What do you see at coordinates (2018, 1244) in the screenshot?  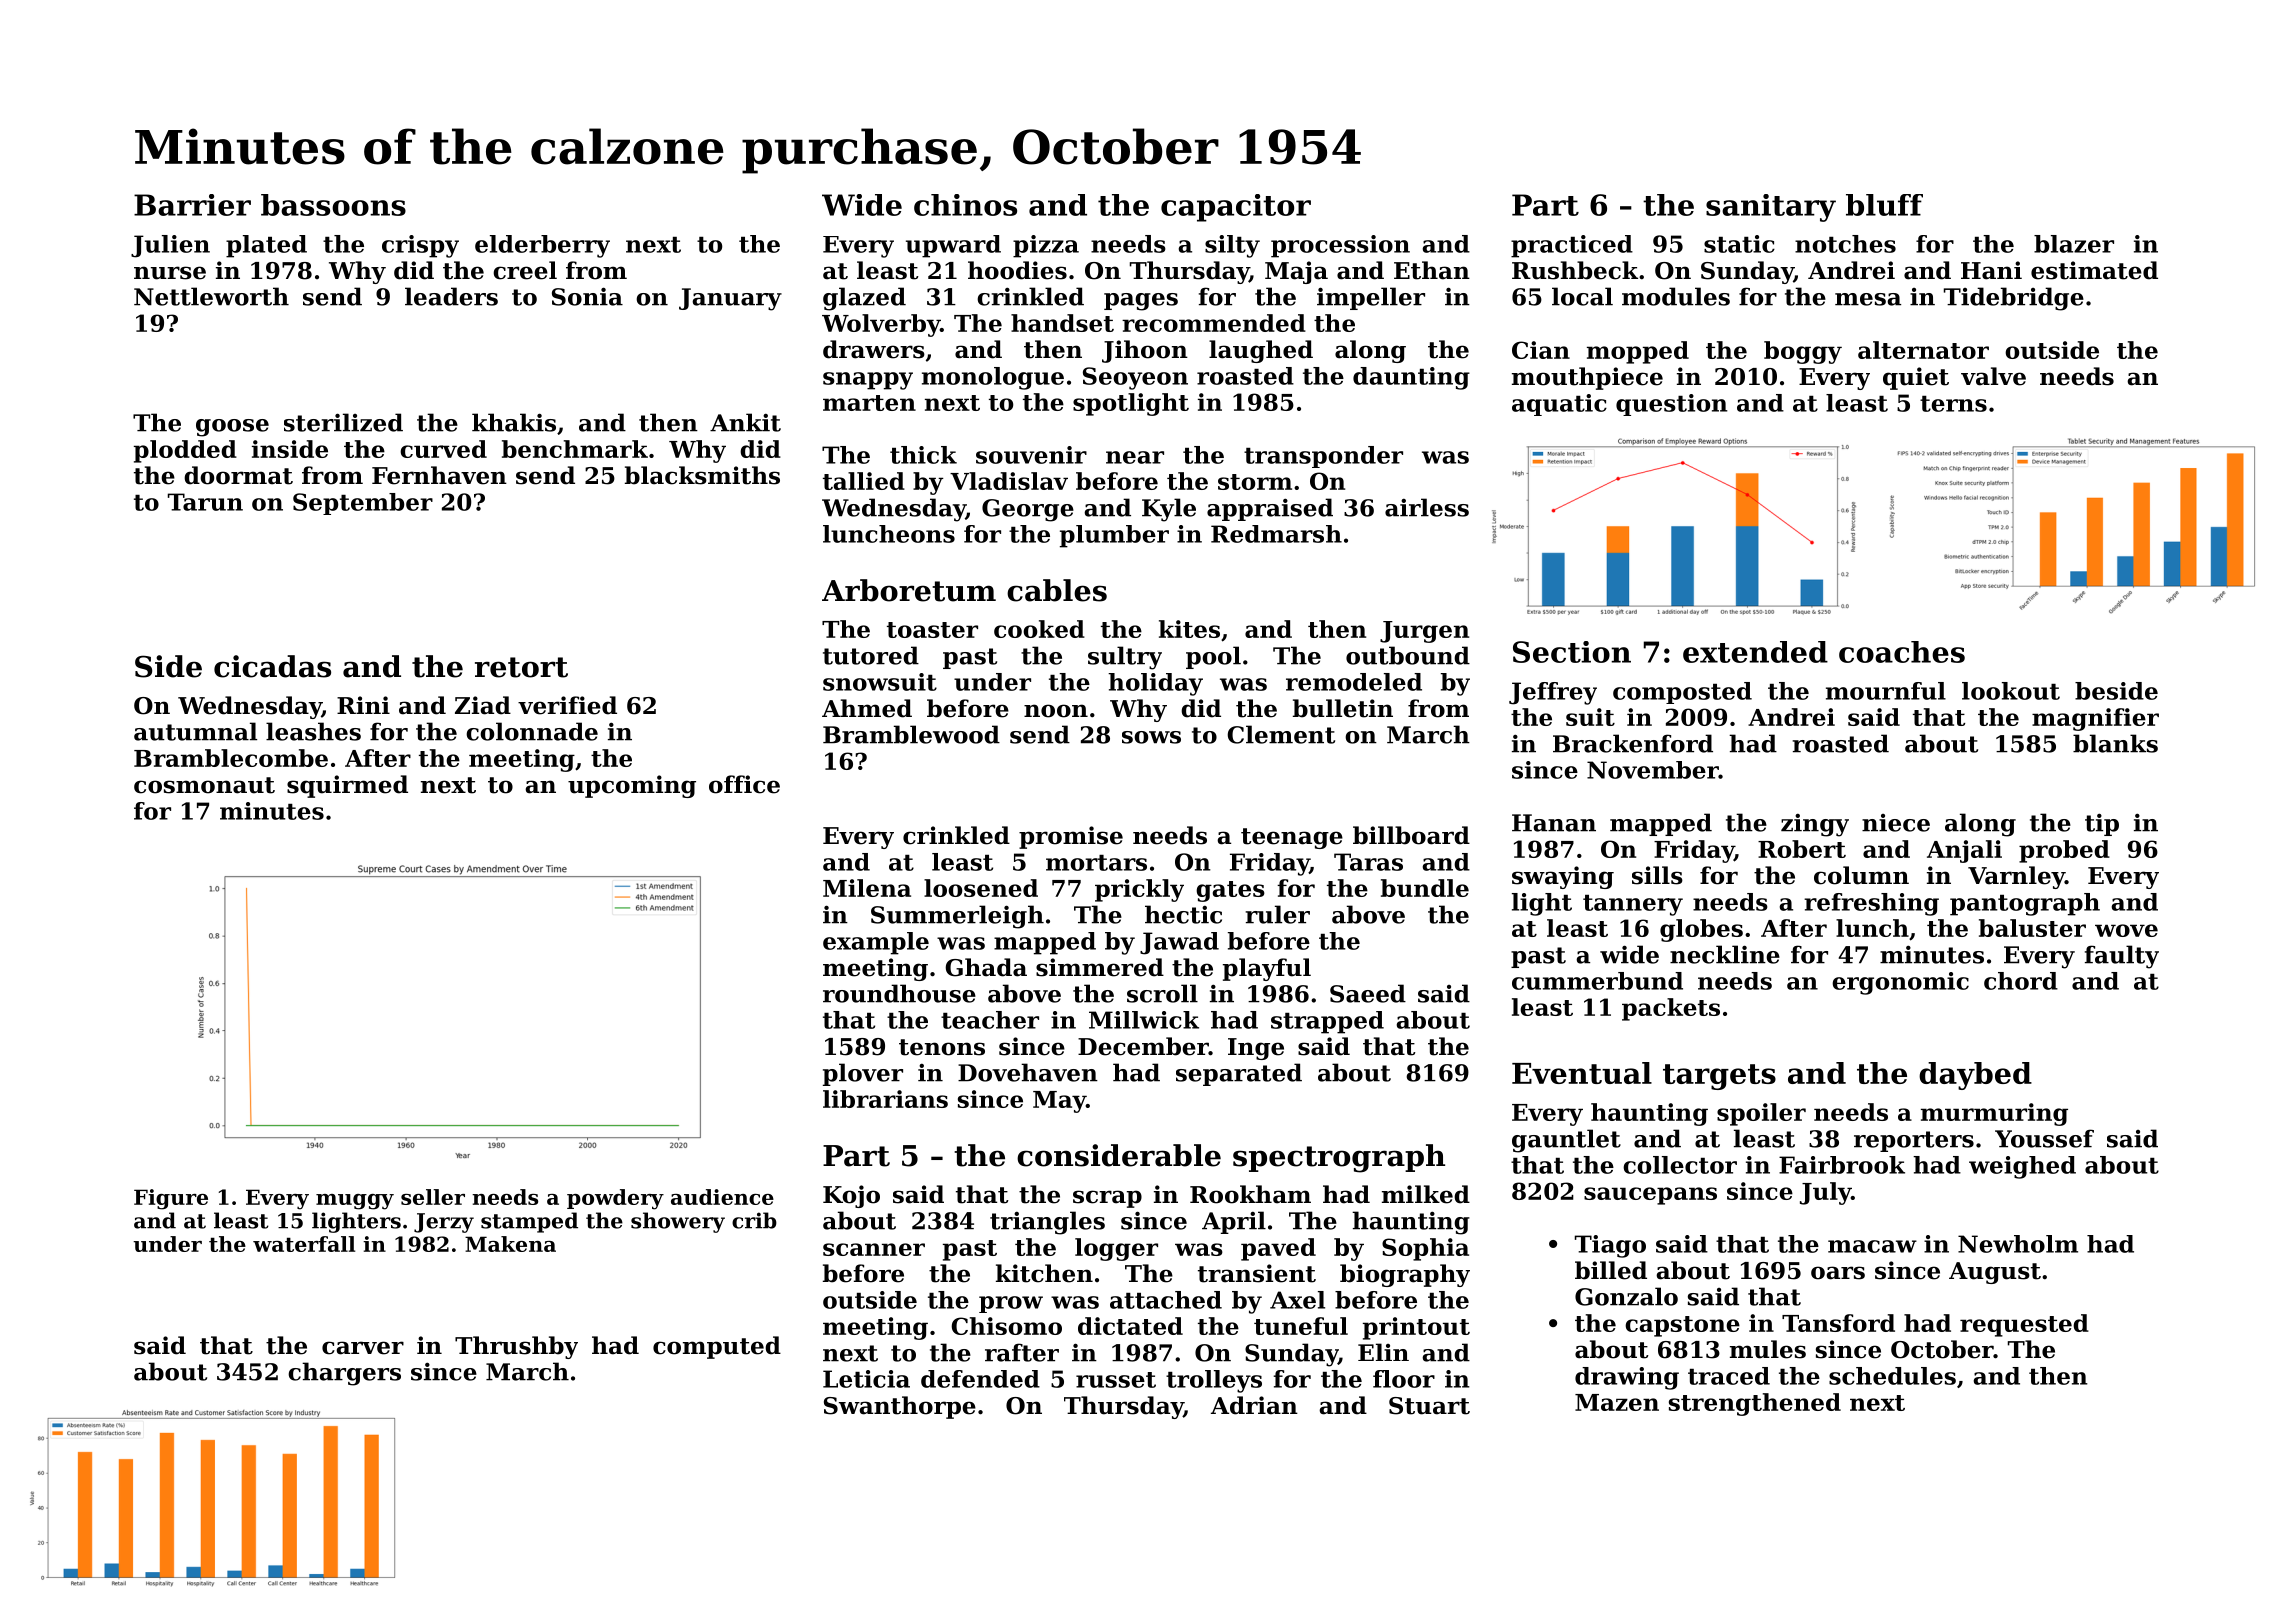 I see `Newholm` at bounding box center [2018, 1244].
